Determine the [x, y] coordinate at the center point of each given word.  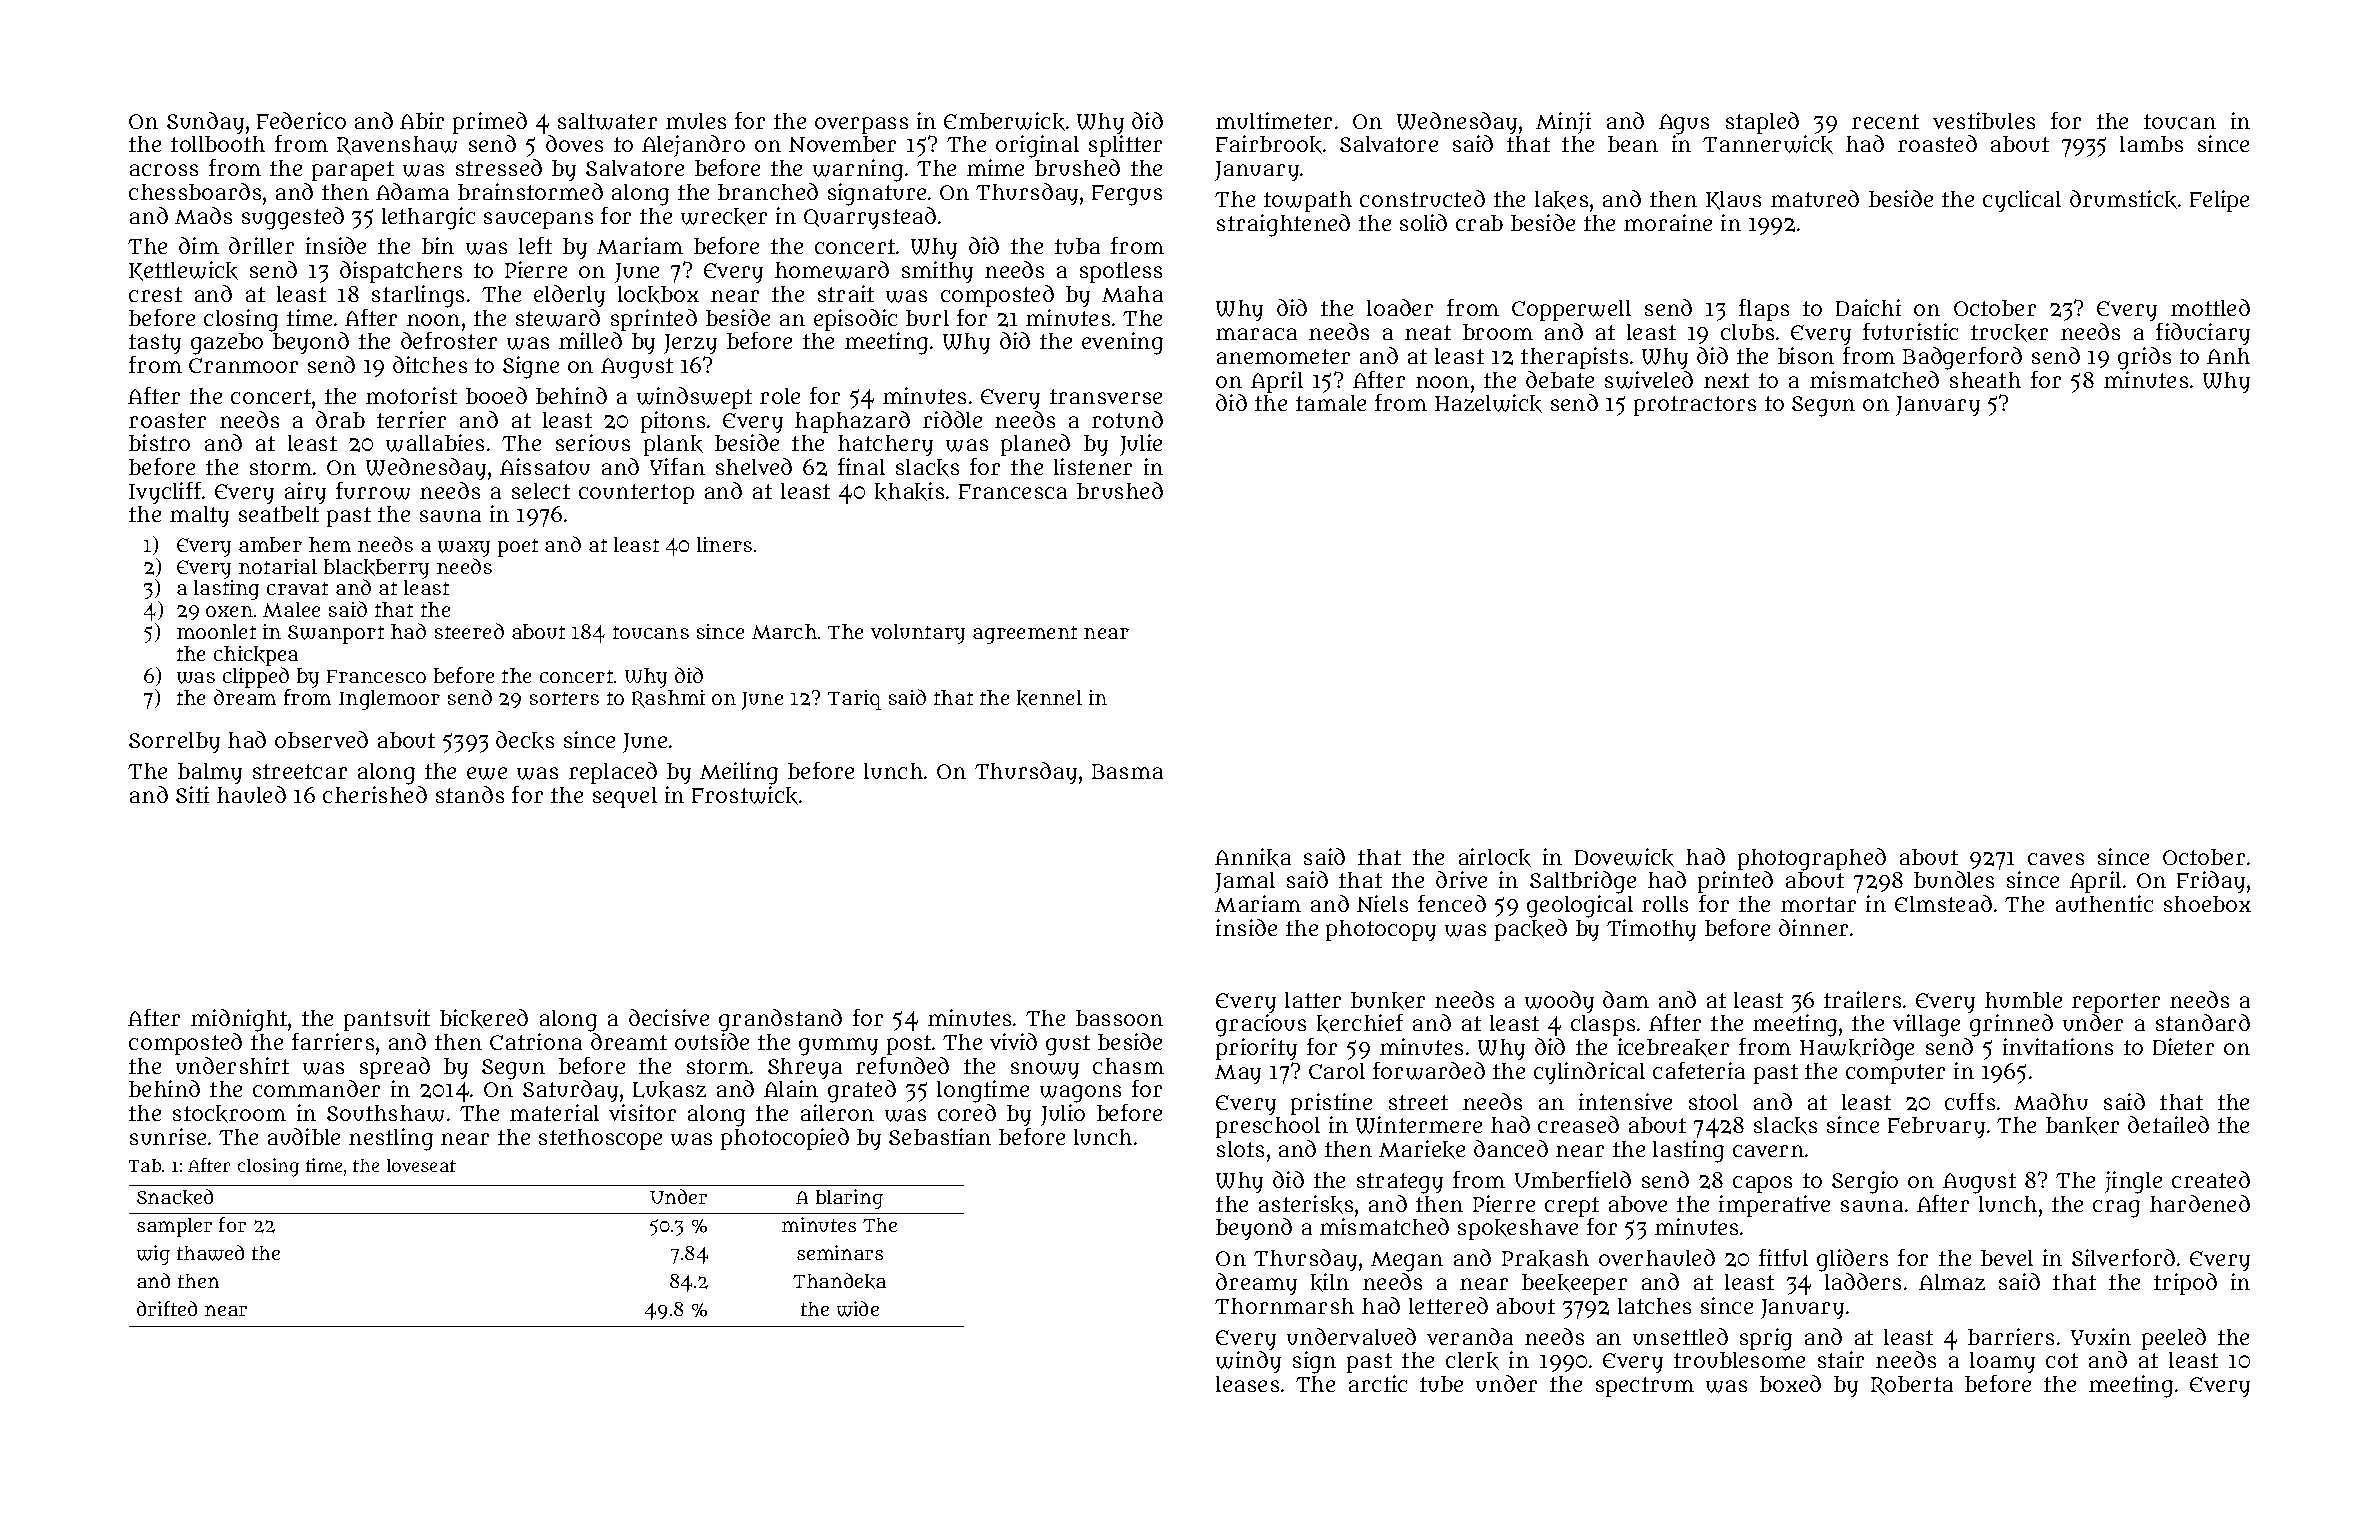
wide [858, 1309]
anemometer [1283, 356]
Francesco [376, 676]
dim [199, 245]
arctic [1378, 1383]
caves [2056, 859]
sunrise [168, 1136]
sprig [1766, 1339]
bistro [159, 442]
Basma [1127, 771]
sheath [1985, 380]
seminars [840, 1252]
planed [1035, 445]
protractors [1695, 406]
